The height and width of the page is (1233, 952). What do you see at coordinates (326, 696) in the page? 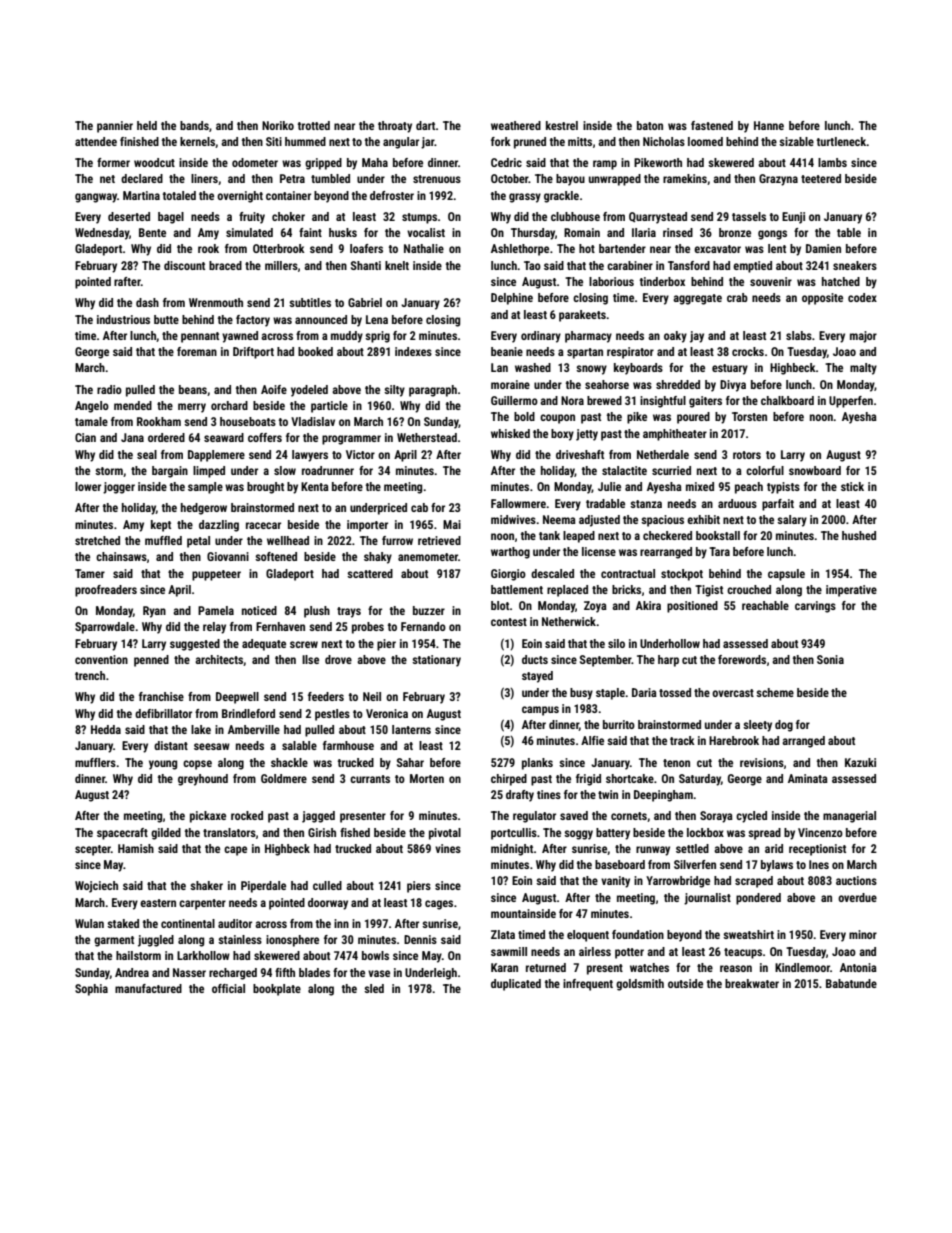
I see `feeders` at bounding box center [326, 696].
